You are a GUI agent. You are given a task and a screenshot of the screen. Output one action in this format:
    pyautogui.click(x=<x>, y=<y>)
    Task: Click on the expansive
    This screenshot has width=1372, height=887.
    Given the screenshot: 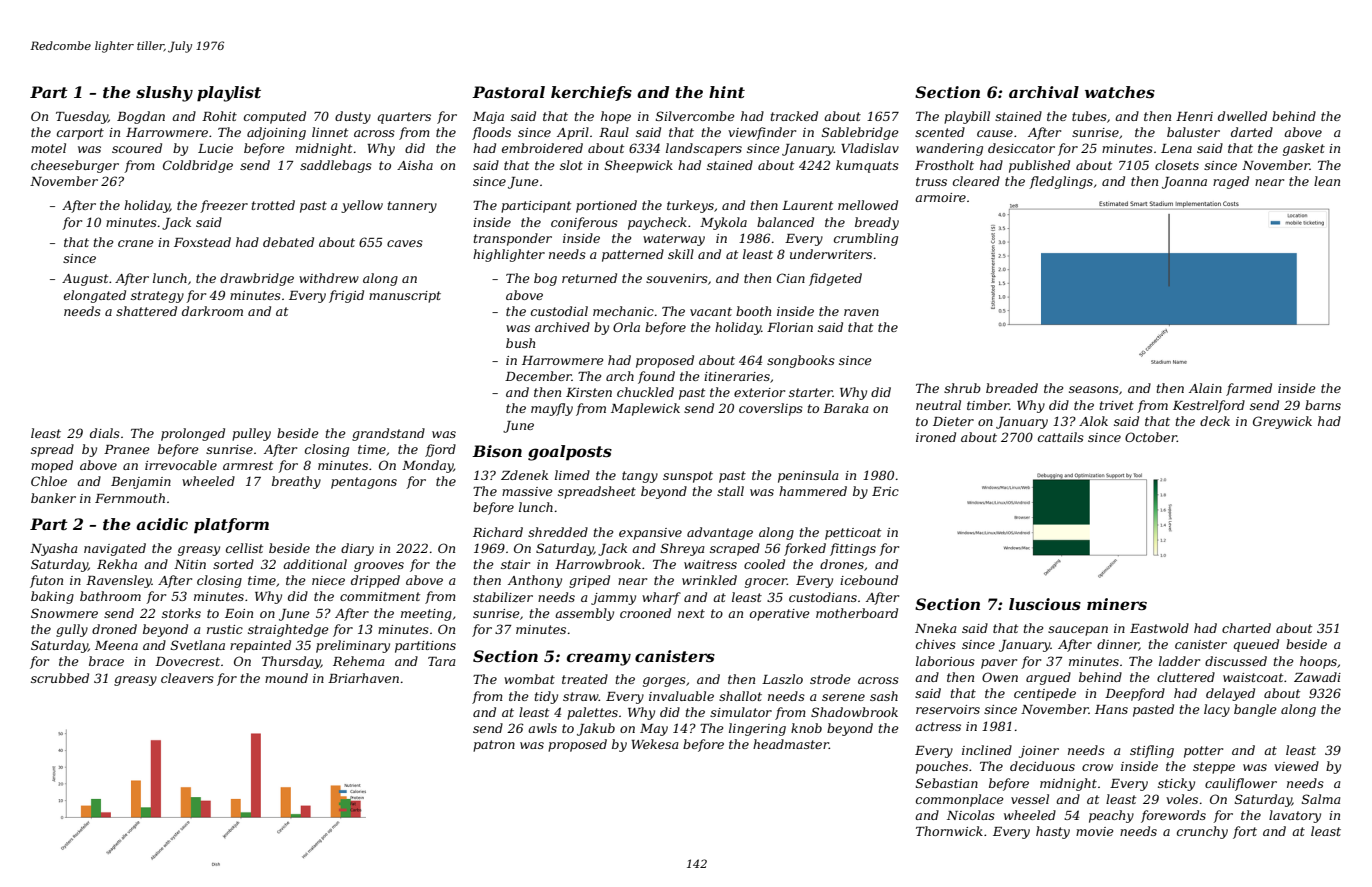 What is the action you would take?
    pyautogui.click(x=650, y=534)
